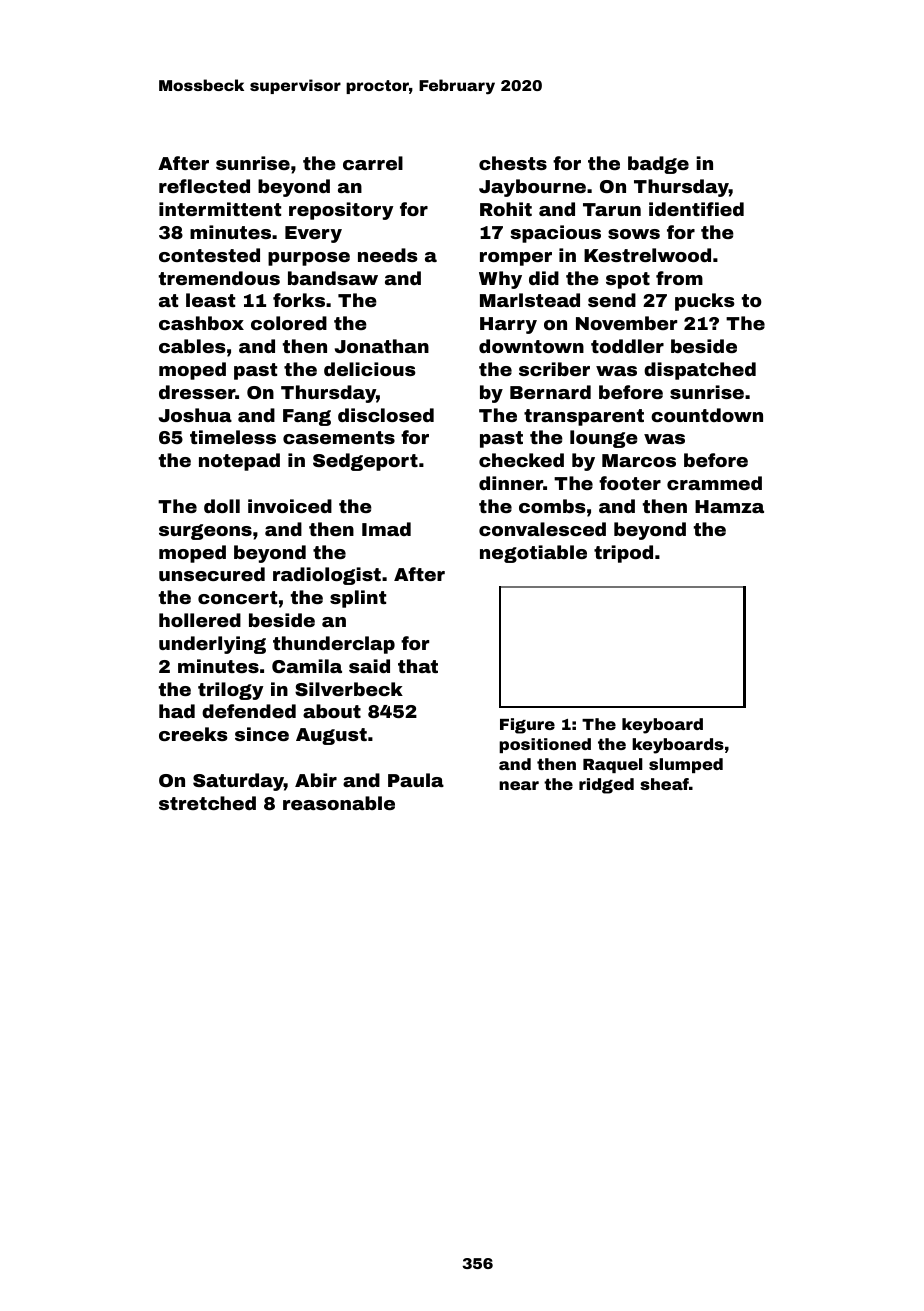 This document has height=1311, width=924. I want to click on Paula, so click(416, 780).
